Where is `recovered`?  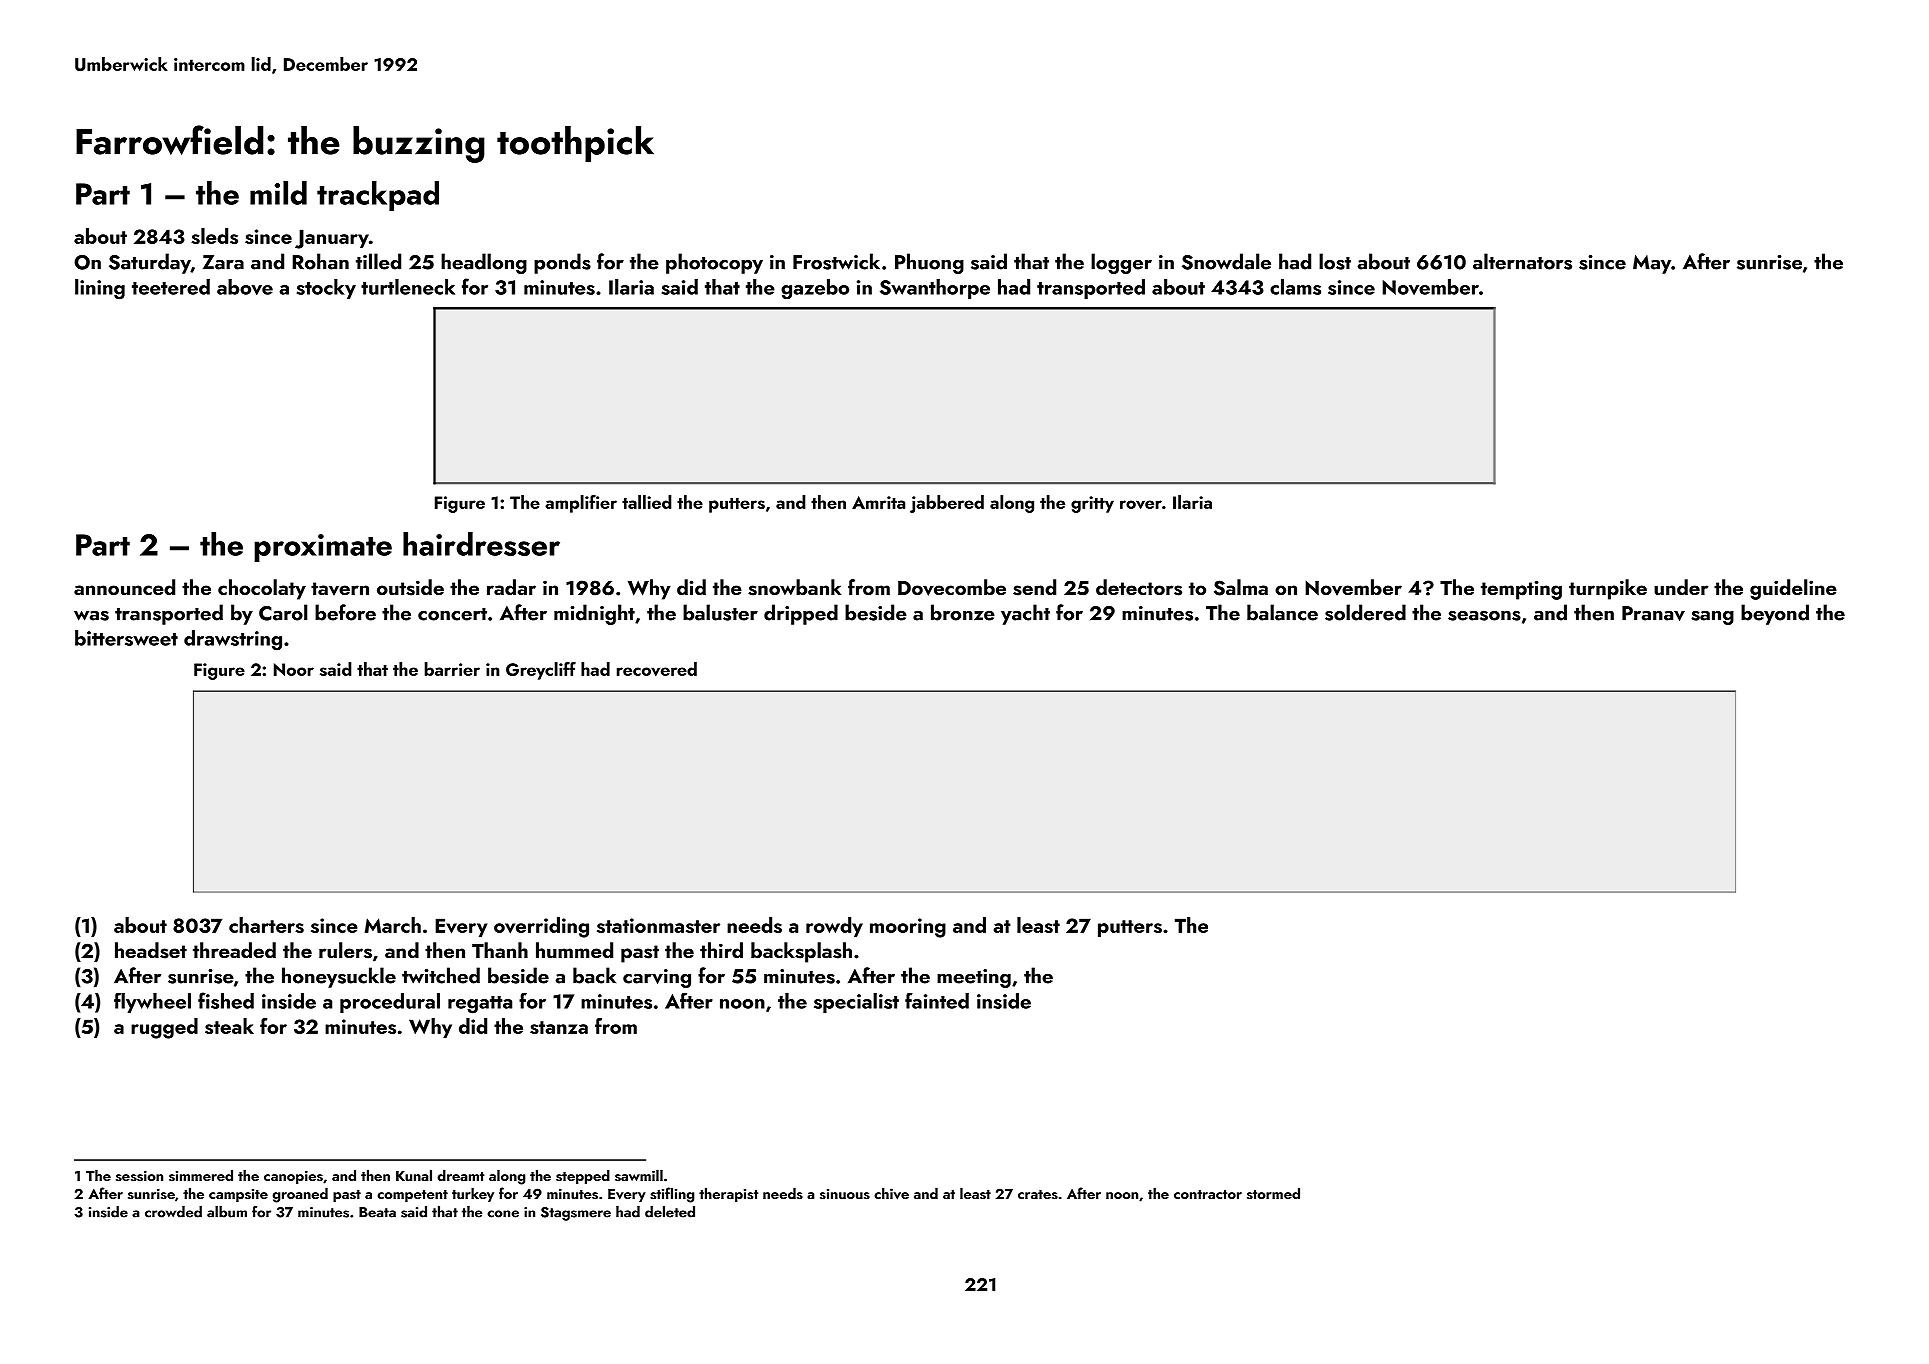
recovered is located at coordinates (657, 669).
